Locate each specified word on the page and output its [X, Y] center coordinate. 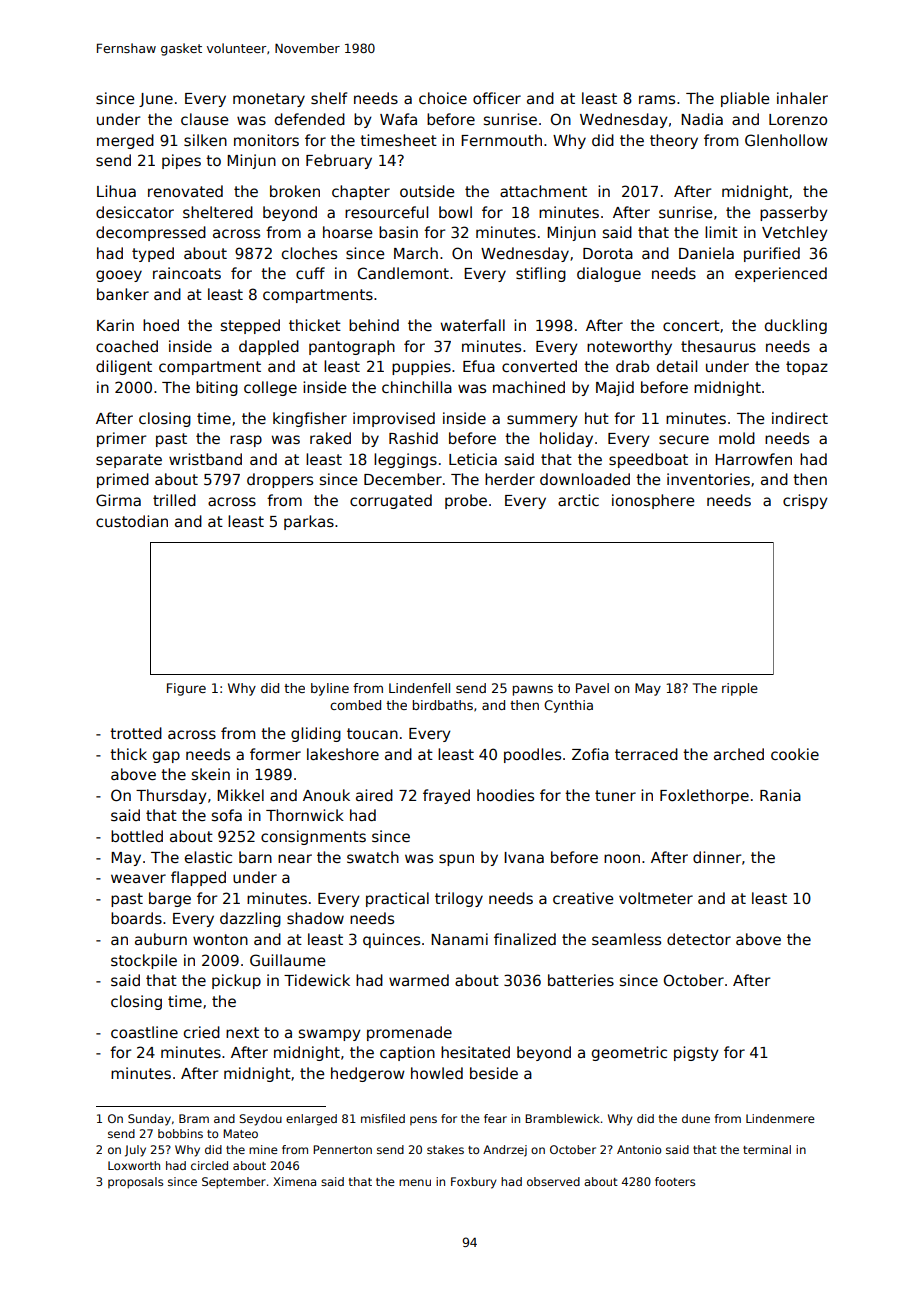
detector [699, 939]
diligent [124, 367]
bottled [137, 836]
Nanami [459, 939]
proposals [135, 1183]
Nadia [702, 119]
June [156, 100]
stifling [541, 274]
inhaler [802, 98]
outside [427, 191]
